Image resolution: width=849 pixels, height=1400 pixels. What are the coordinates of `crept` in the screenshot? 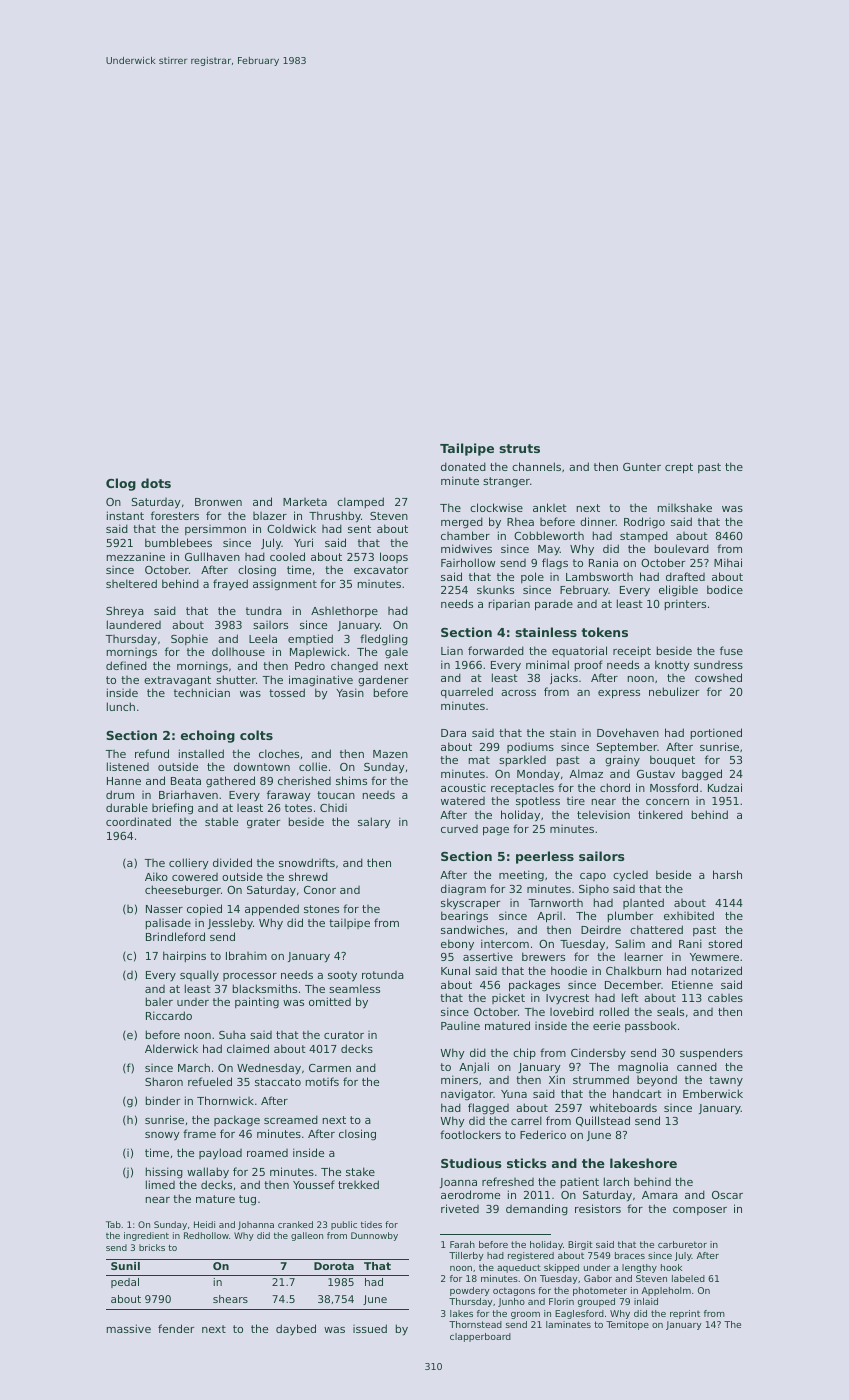 It's located at (679, 468).
